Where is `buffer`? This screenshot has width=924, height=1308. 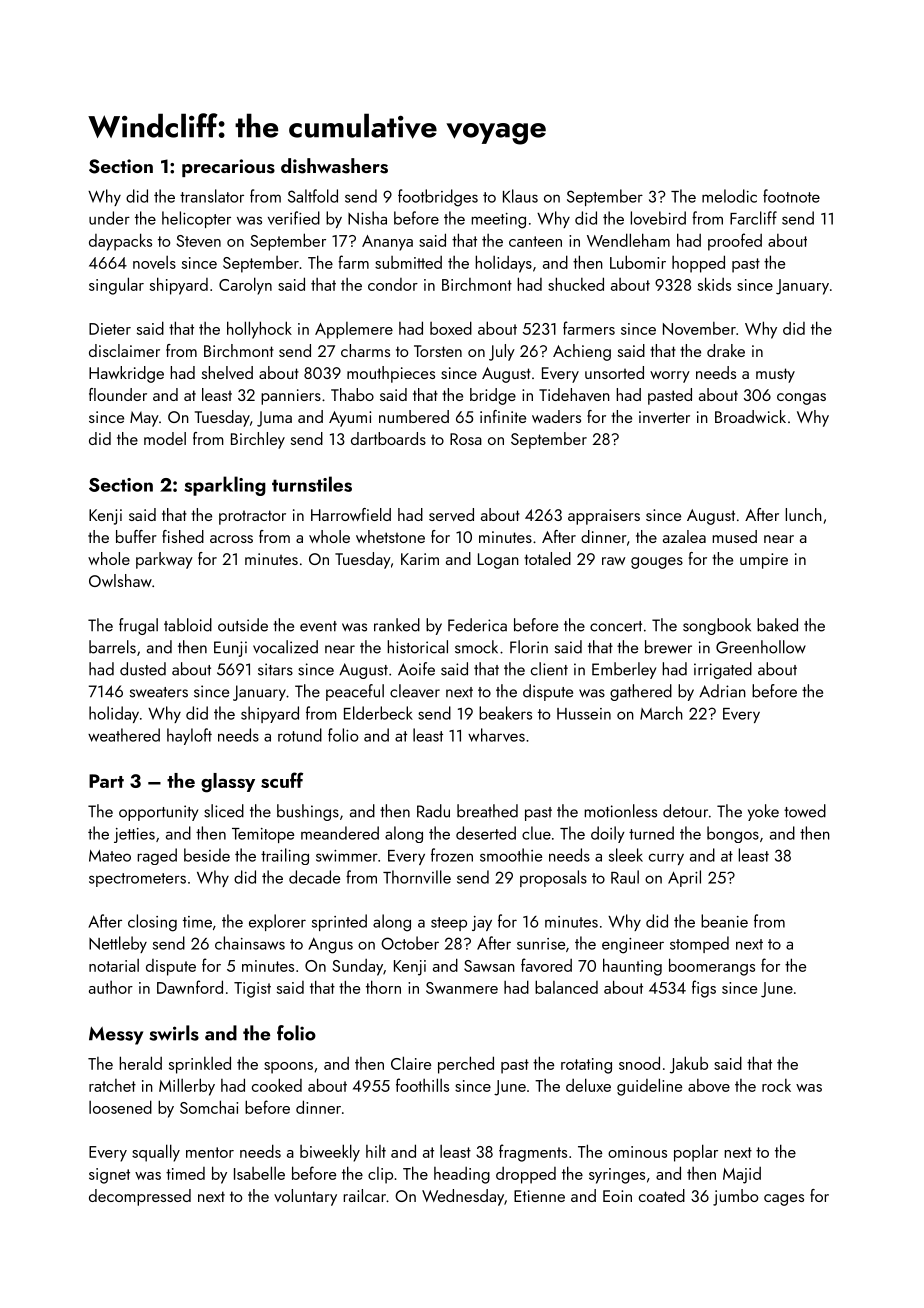 buffer is located at coordinates (136, 536).
